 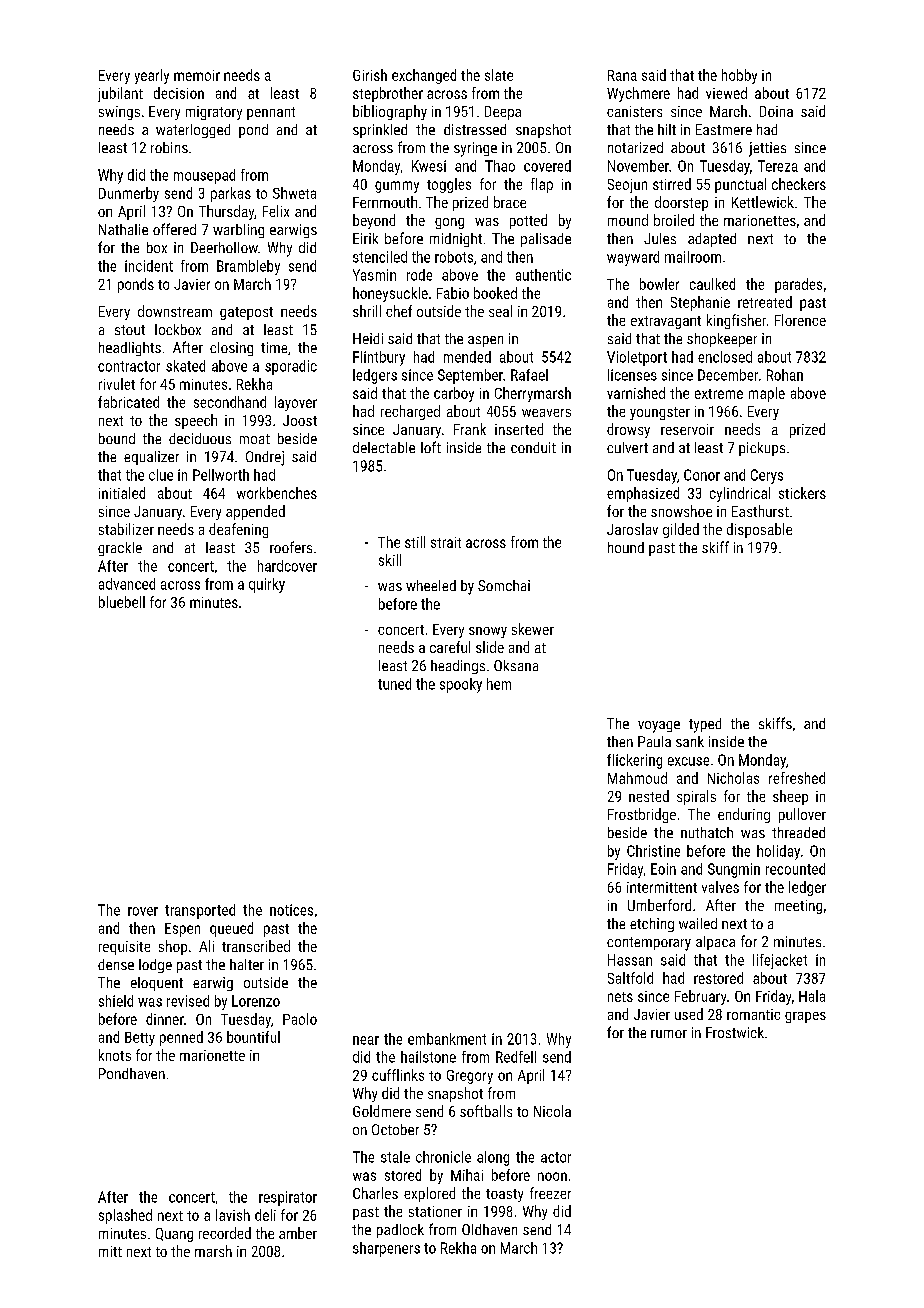 What do you see at coordinates (790, 797) in the document?
I see `sheep` at bounding box center [790, 797].
